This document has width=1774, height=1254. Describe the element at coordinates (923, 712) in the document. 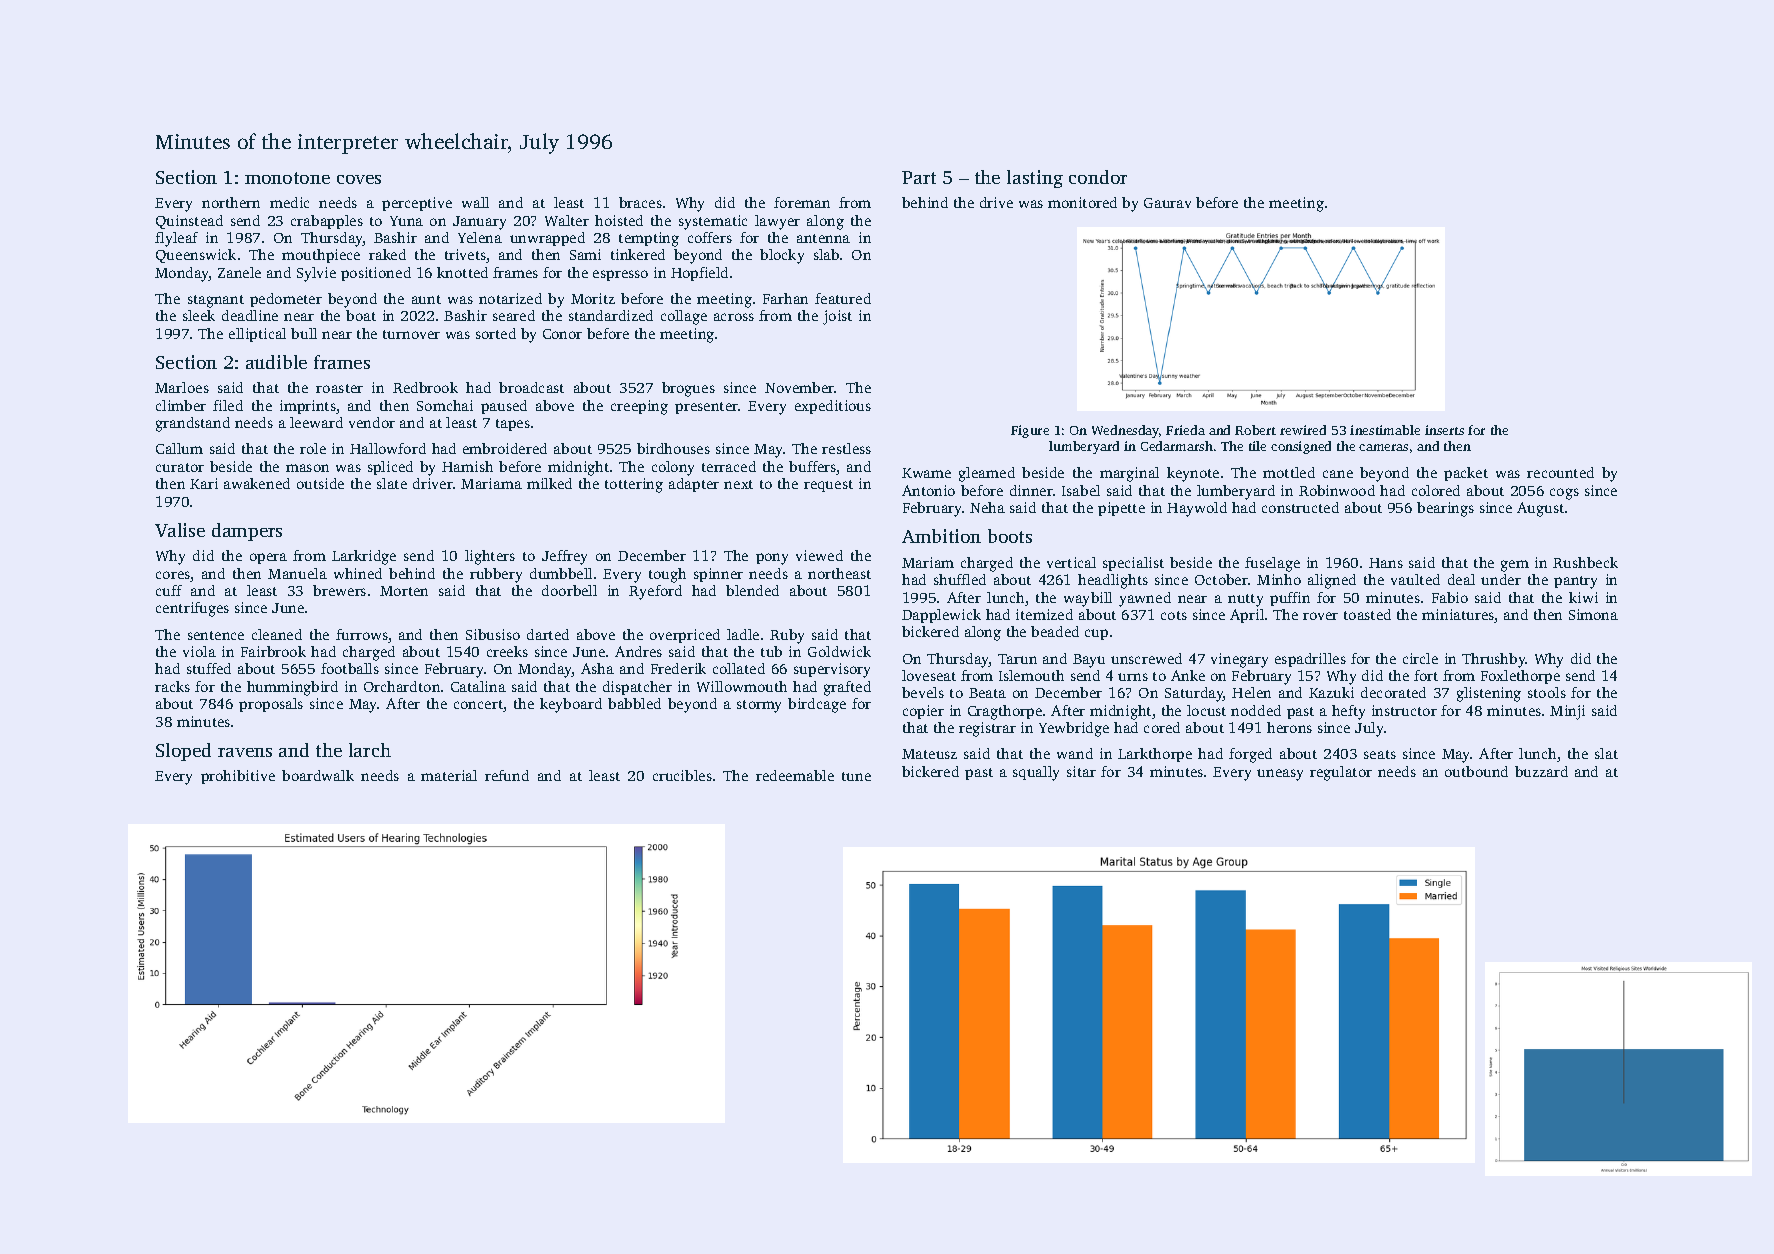

I see `copier` at that location.
